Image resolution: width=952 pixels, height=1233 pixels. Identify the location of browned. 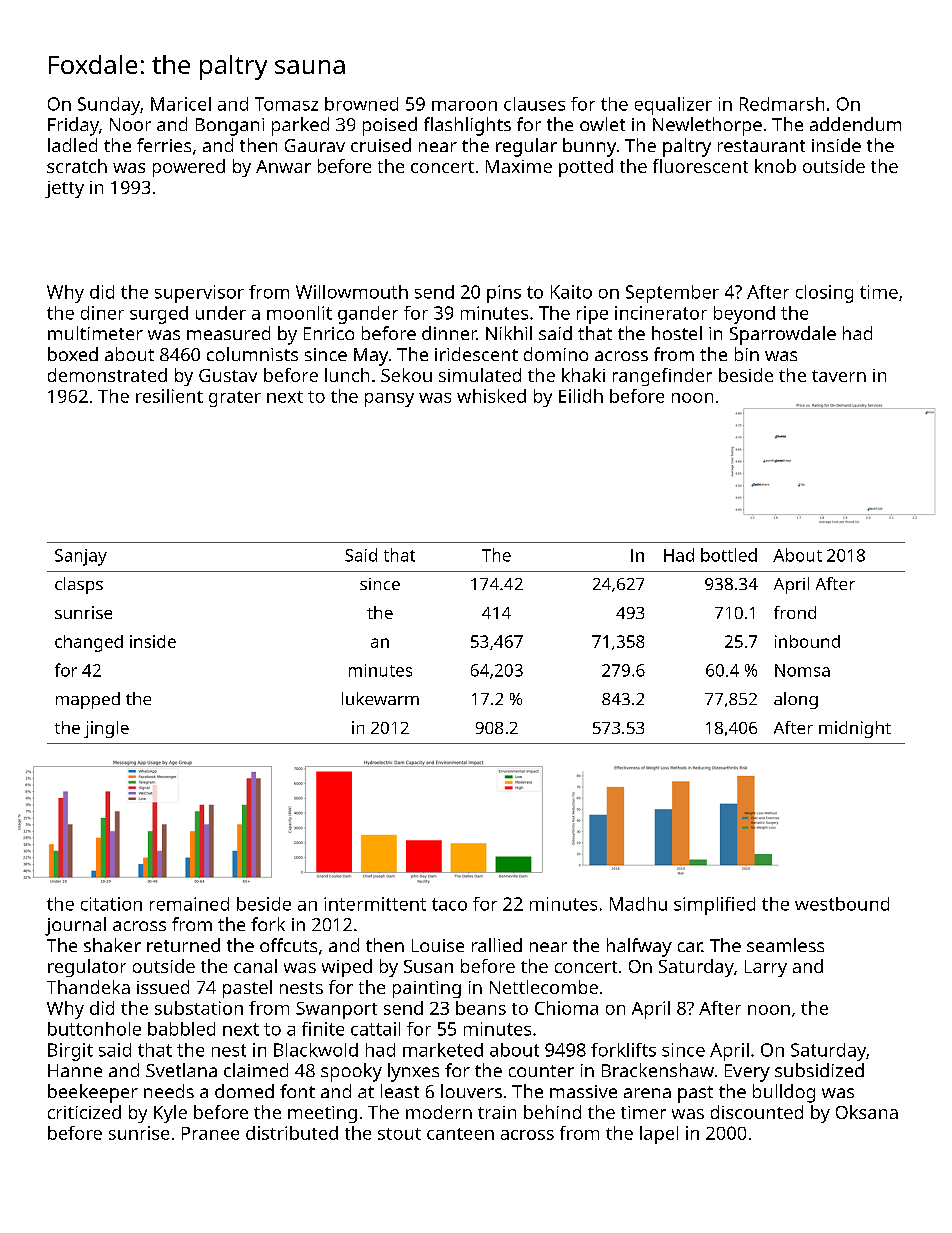
(361, 104).
